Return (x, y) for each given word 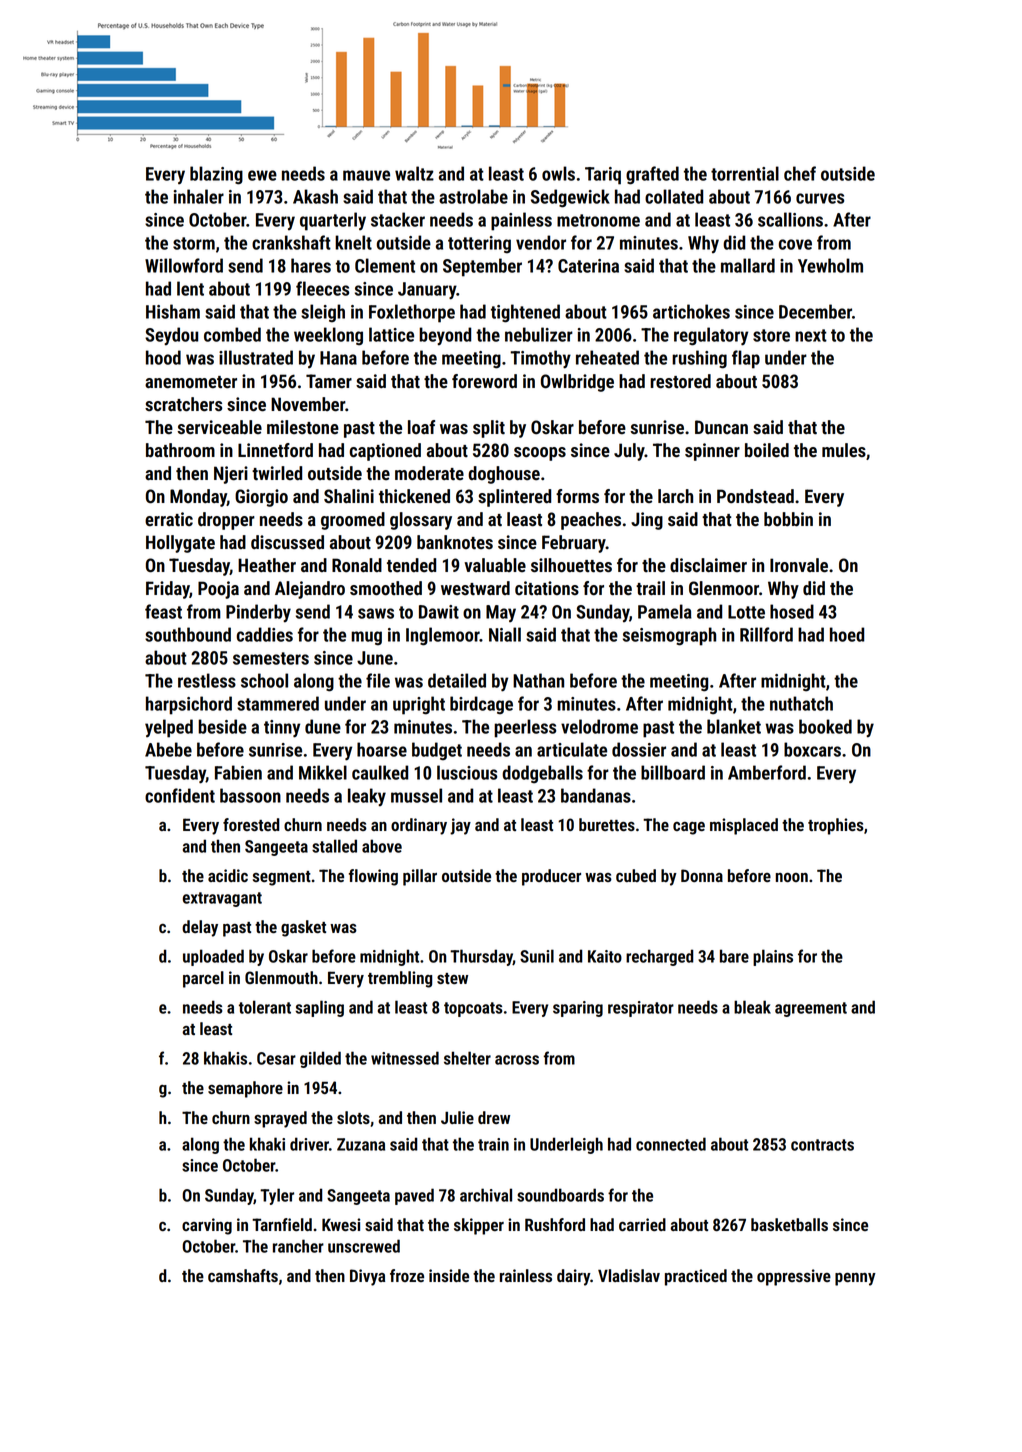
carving (207, 1226)
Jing (647, 521)
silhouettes (571, 565)
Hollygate (180, 544)
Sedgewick (570, 198)
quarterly (333, 221)
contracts (822, 1145)
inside (449, 1275)
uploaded (213, 957)
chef (800, 173)
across (517, 1060)
